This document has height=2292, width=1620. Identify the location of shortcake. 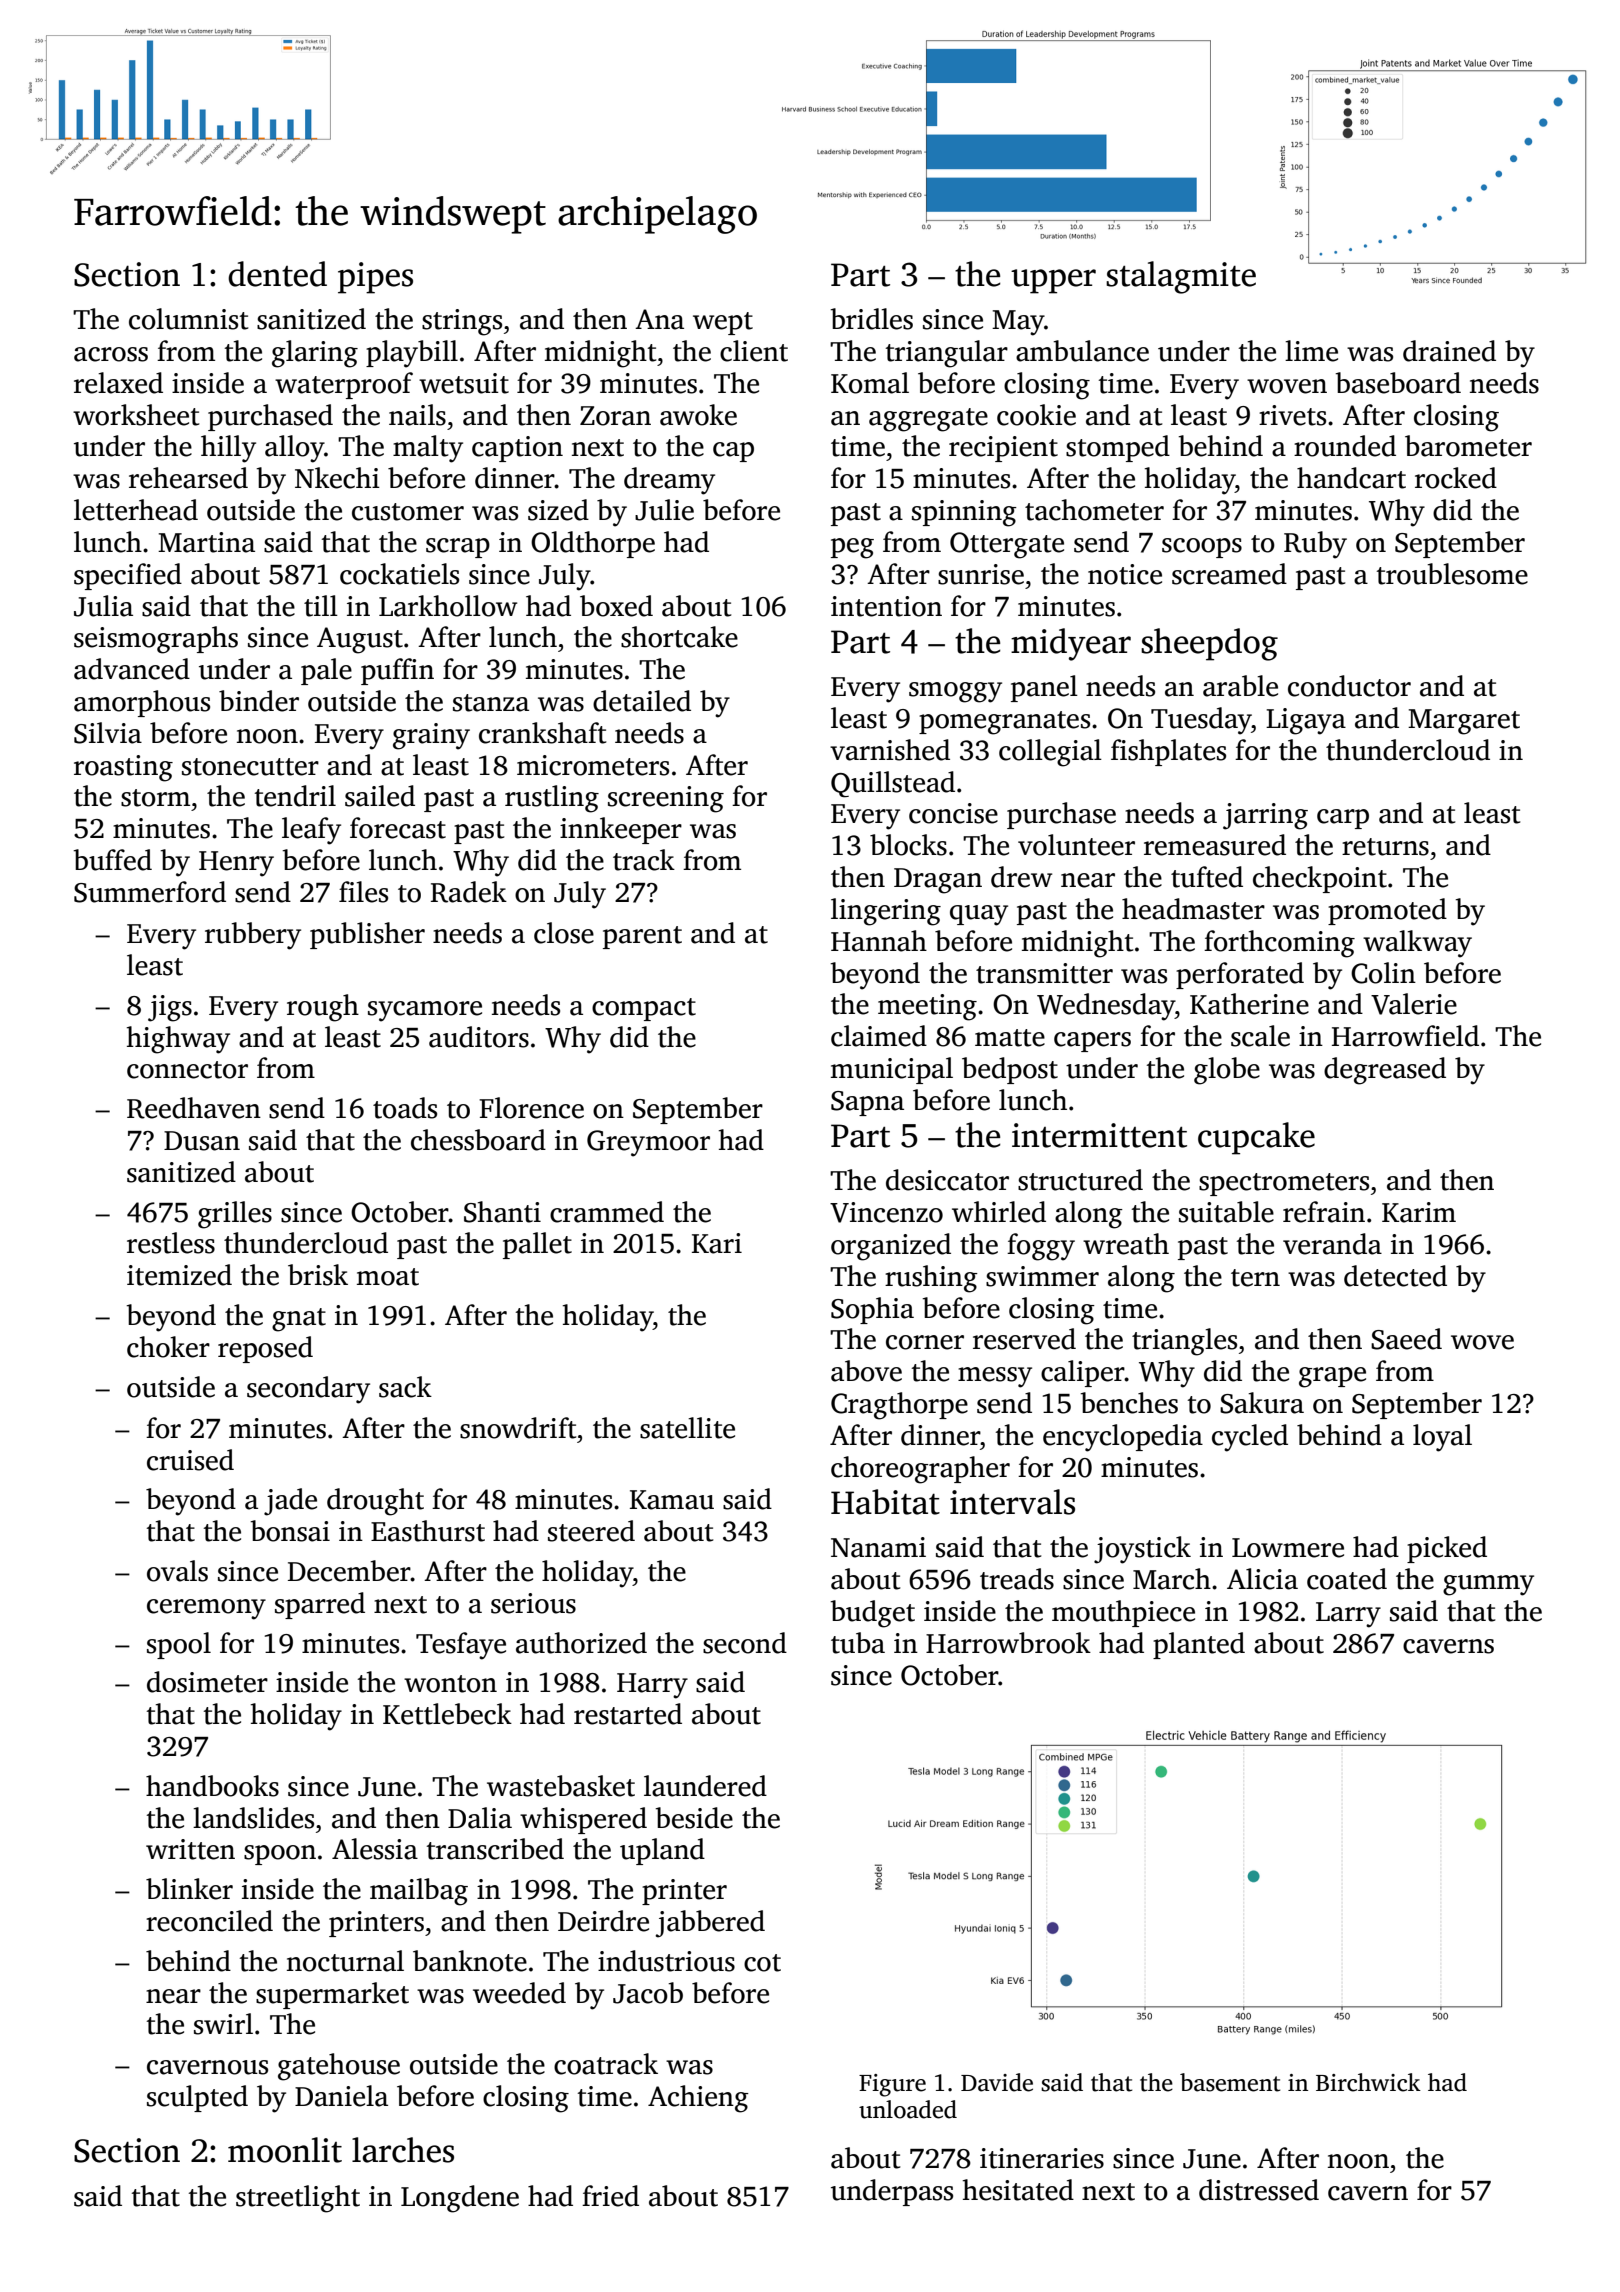
(679, 637).
